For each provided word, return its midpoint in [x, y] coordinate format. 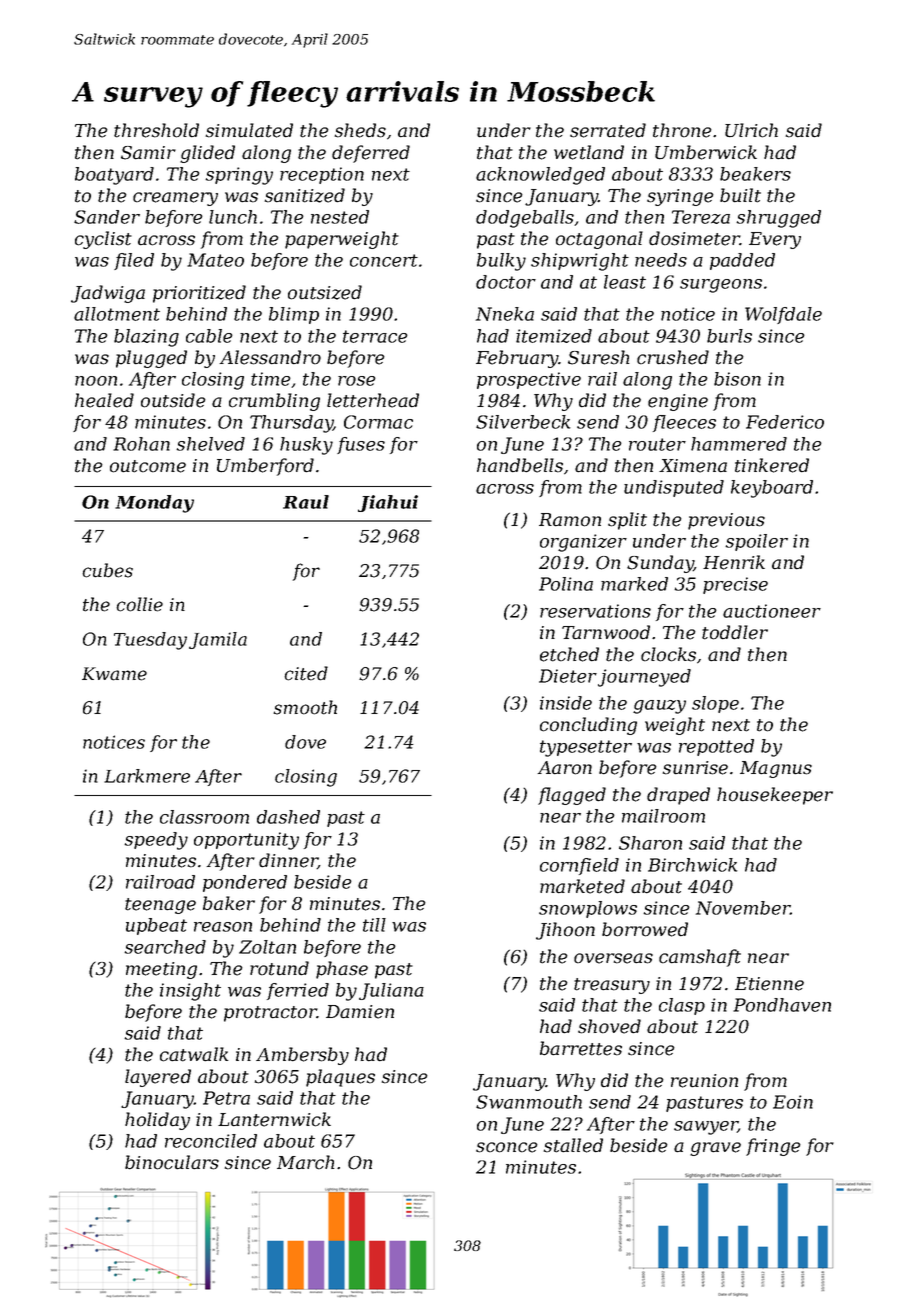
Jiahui [388, 503]
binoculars [172, 1162]
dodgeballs [525, 219]
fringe [773, 1147]
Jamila [218, 640]
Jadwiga [108, 294]
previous [726, 521]
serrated [608, 130]
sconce [506, 1147]
